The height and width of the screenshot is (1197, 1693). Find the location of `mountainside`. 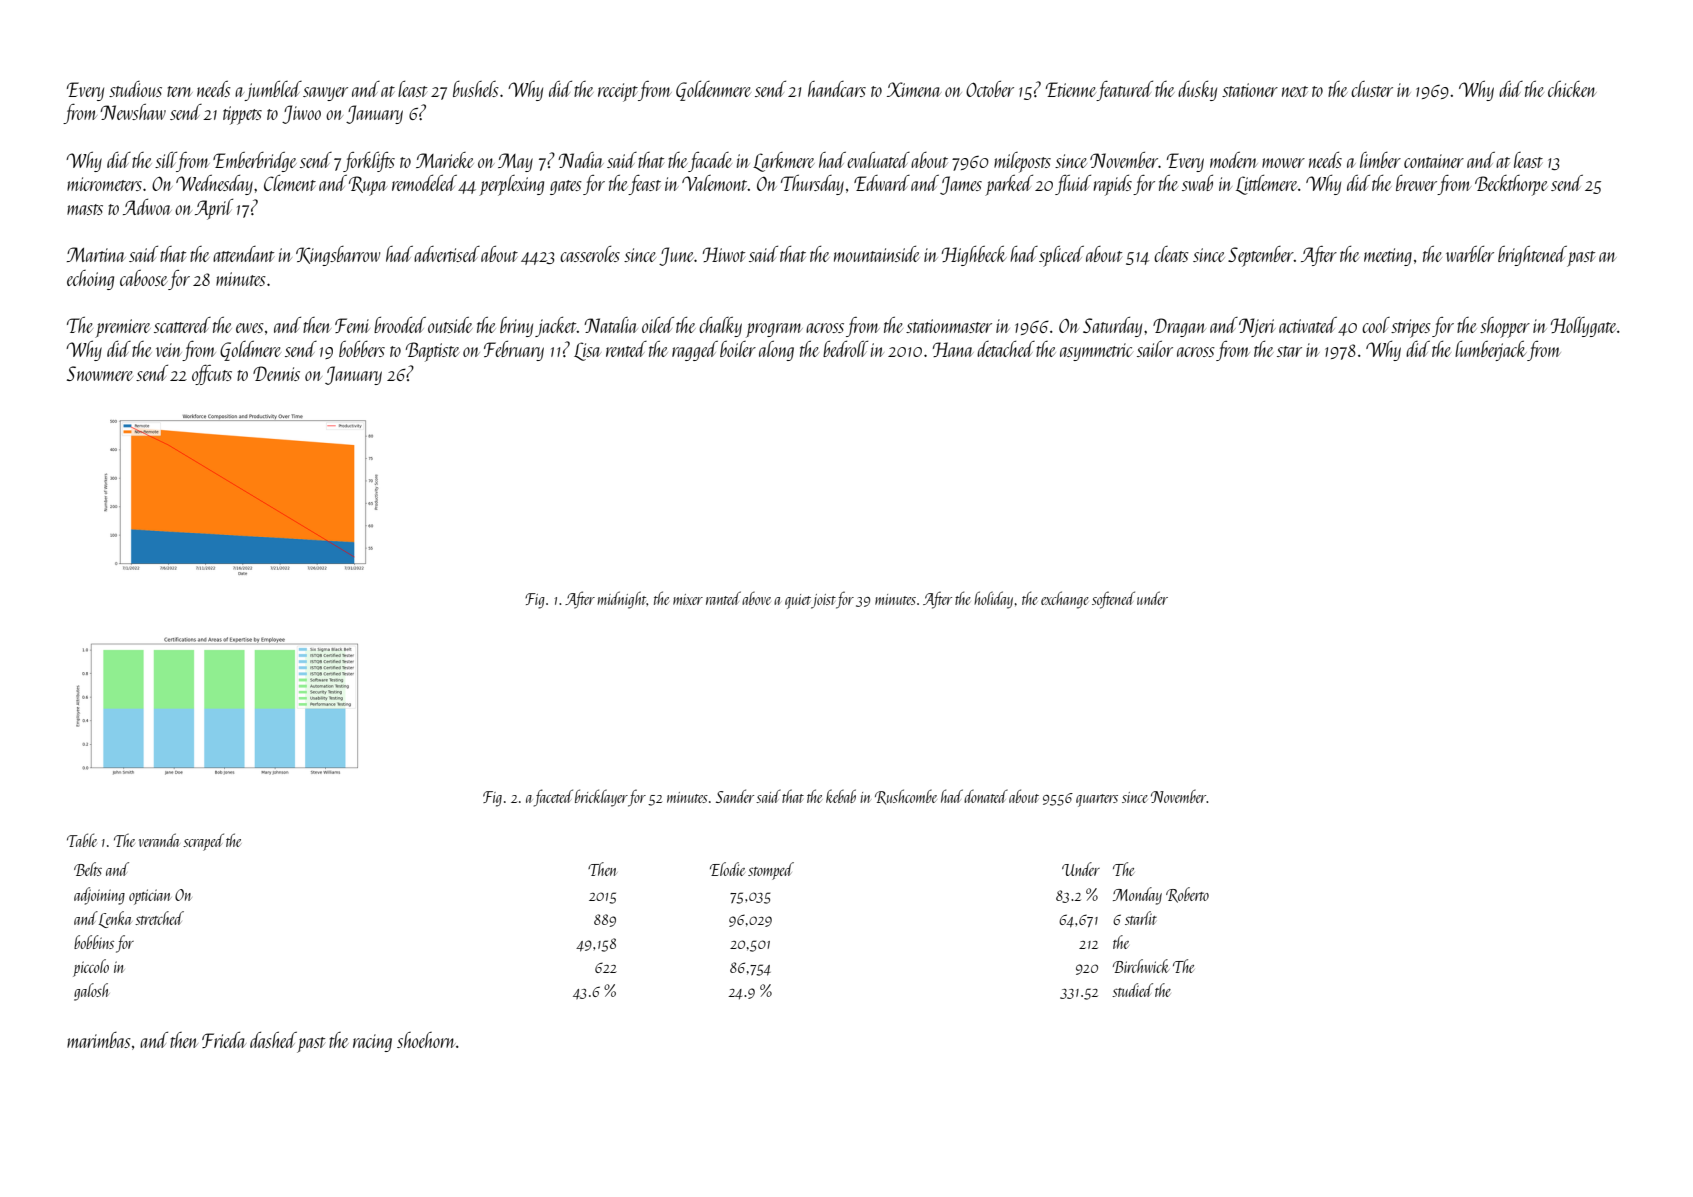

mountainside is located at coordinates (877, 254).
